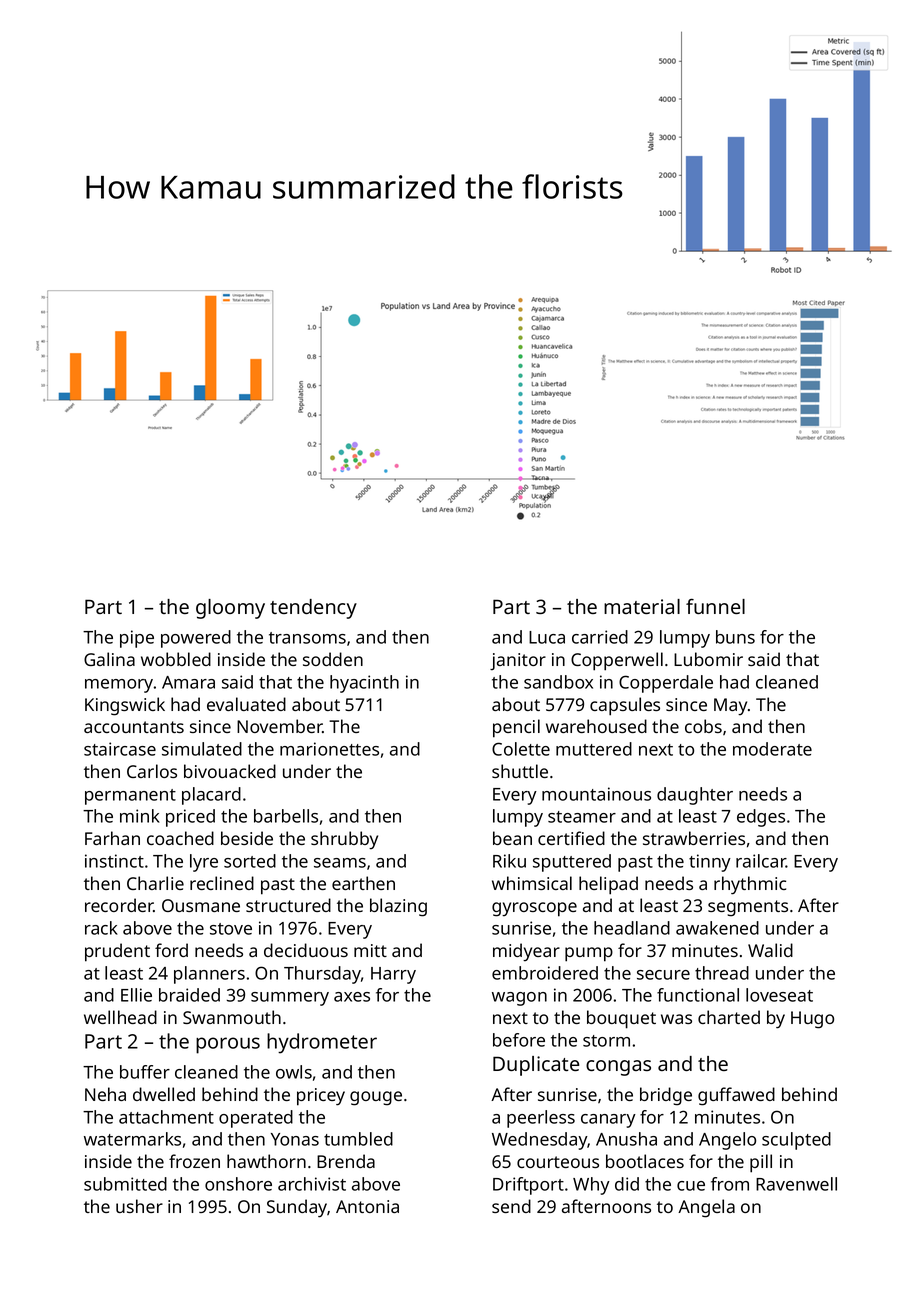 The image size is (924, 1311). I want to click on send, so click(511, 1206).
